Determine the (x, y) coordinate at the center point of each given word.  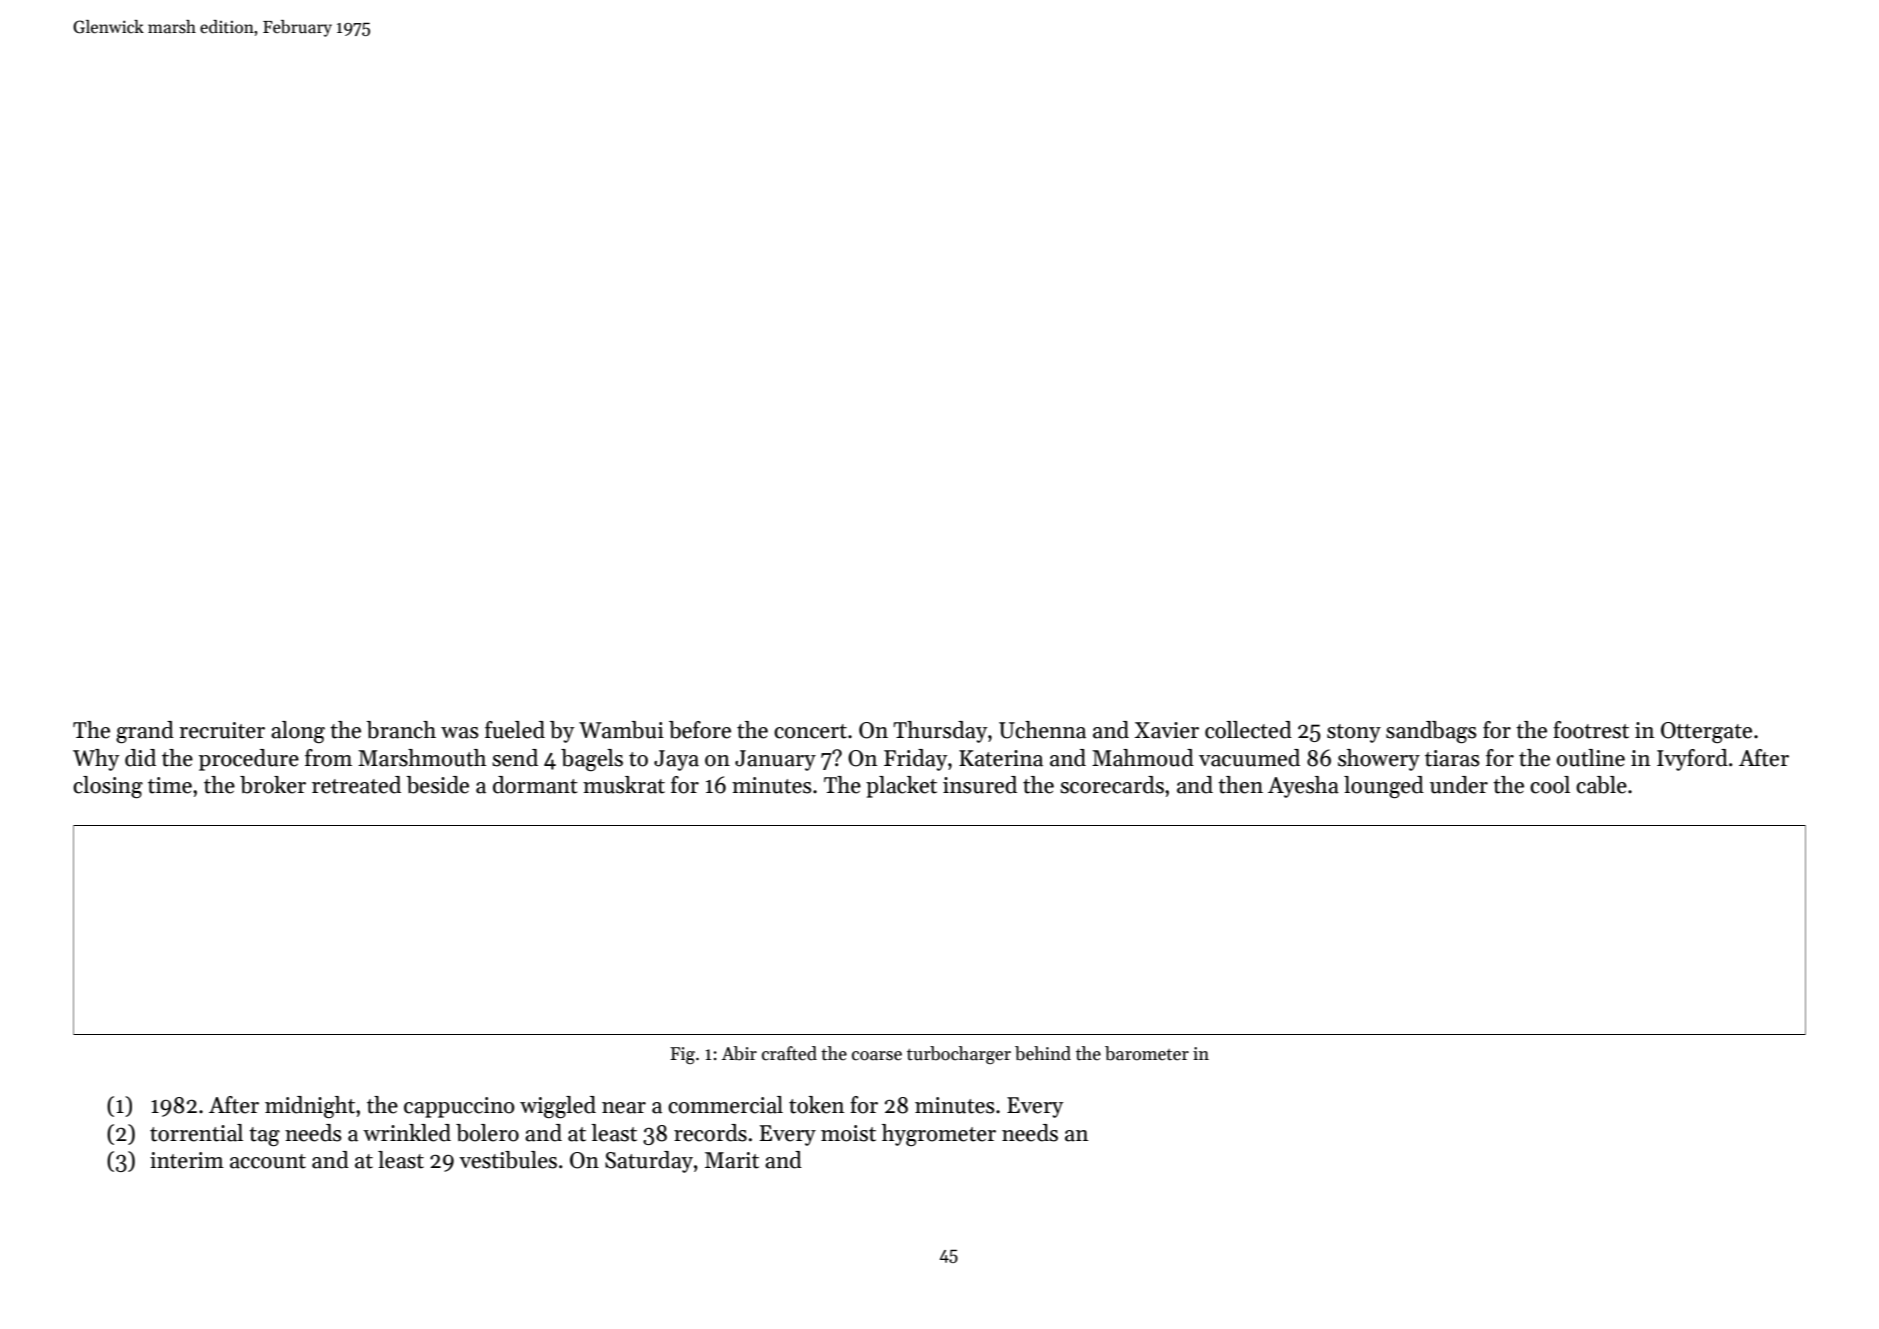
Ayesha (1303, 787)
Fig (682, 1055)
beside (437, 785)
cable (1601, 785)
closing (108, 787)
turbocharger (959, 1055)
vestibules (508, 1160)
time (170, 785)
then (1240, 785)
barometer (1147, 1053)
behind (1043, 1053)
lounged (1384, 787)
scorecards (1112, 785)
